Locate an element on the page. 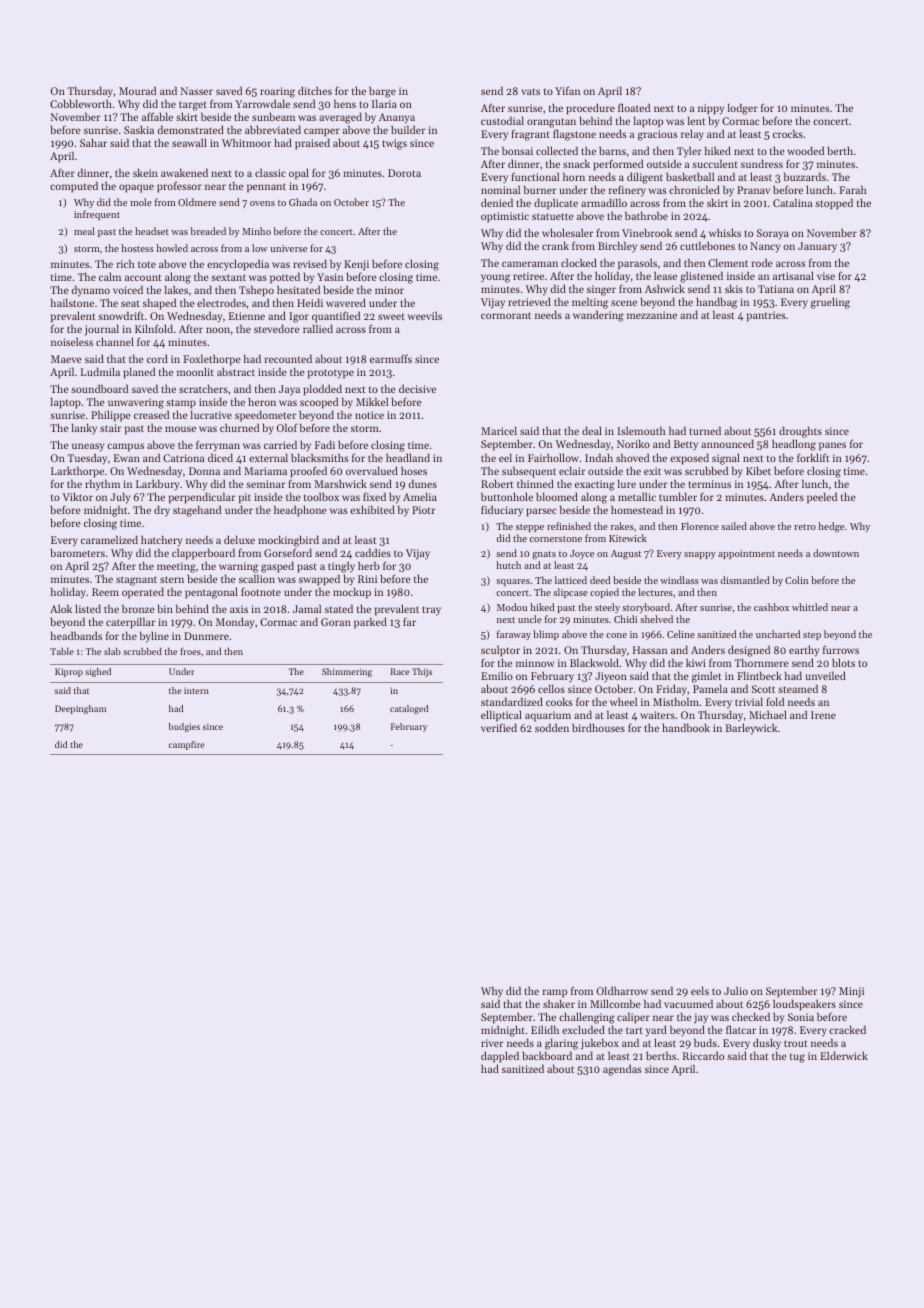 The height and width of the image is (1308, 924). functional is located at coordinates (535, 176).
